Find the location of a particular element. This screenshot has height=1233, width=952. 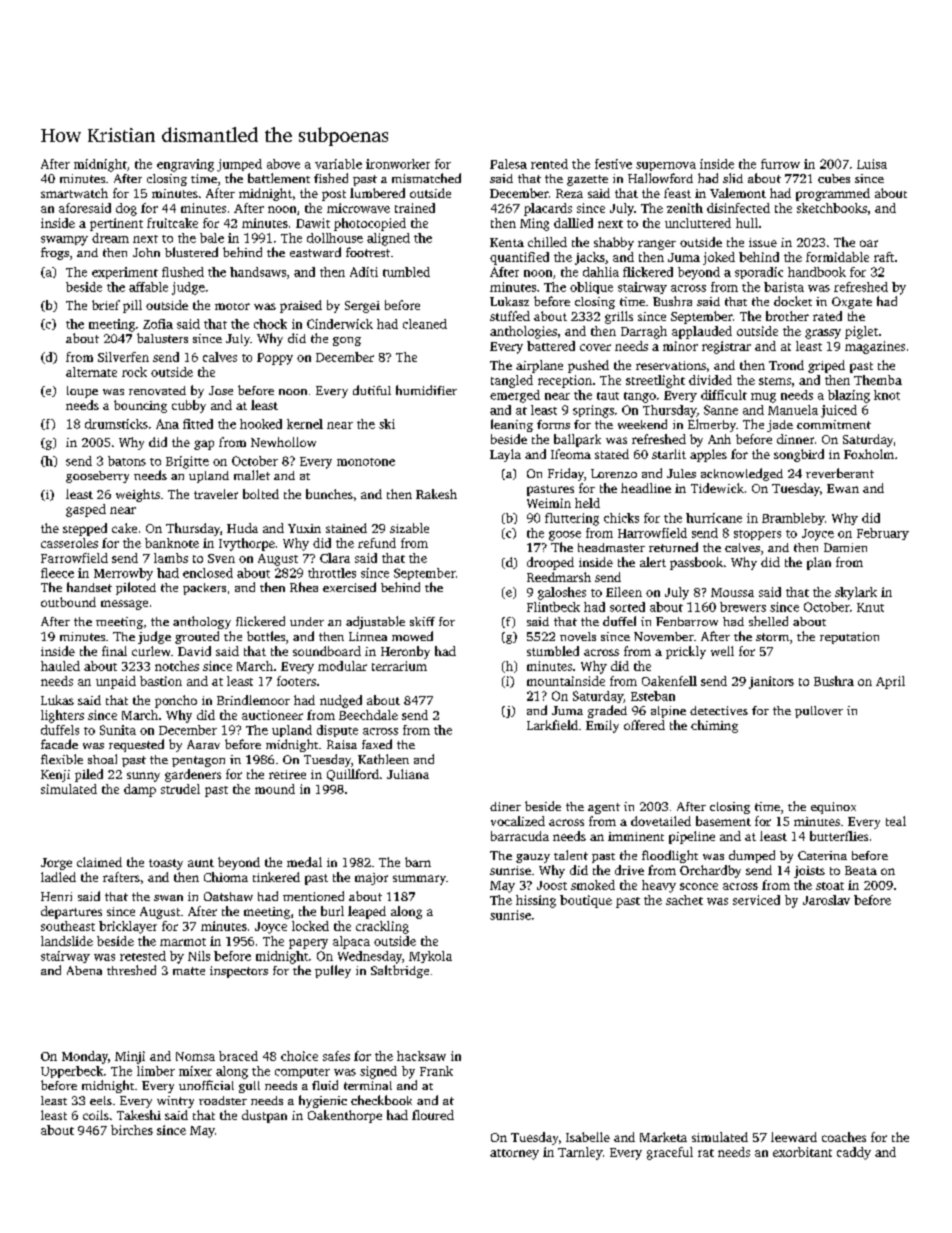

Brigitte is located at coordinates (187, 462).
